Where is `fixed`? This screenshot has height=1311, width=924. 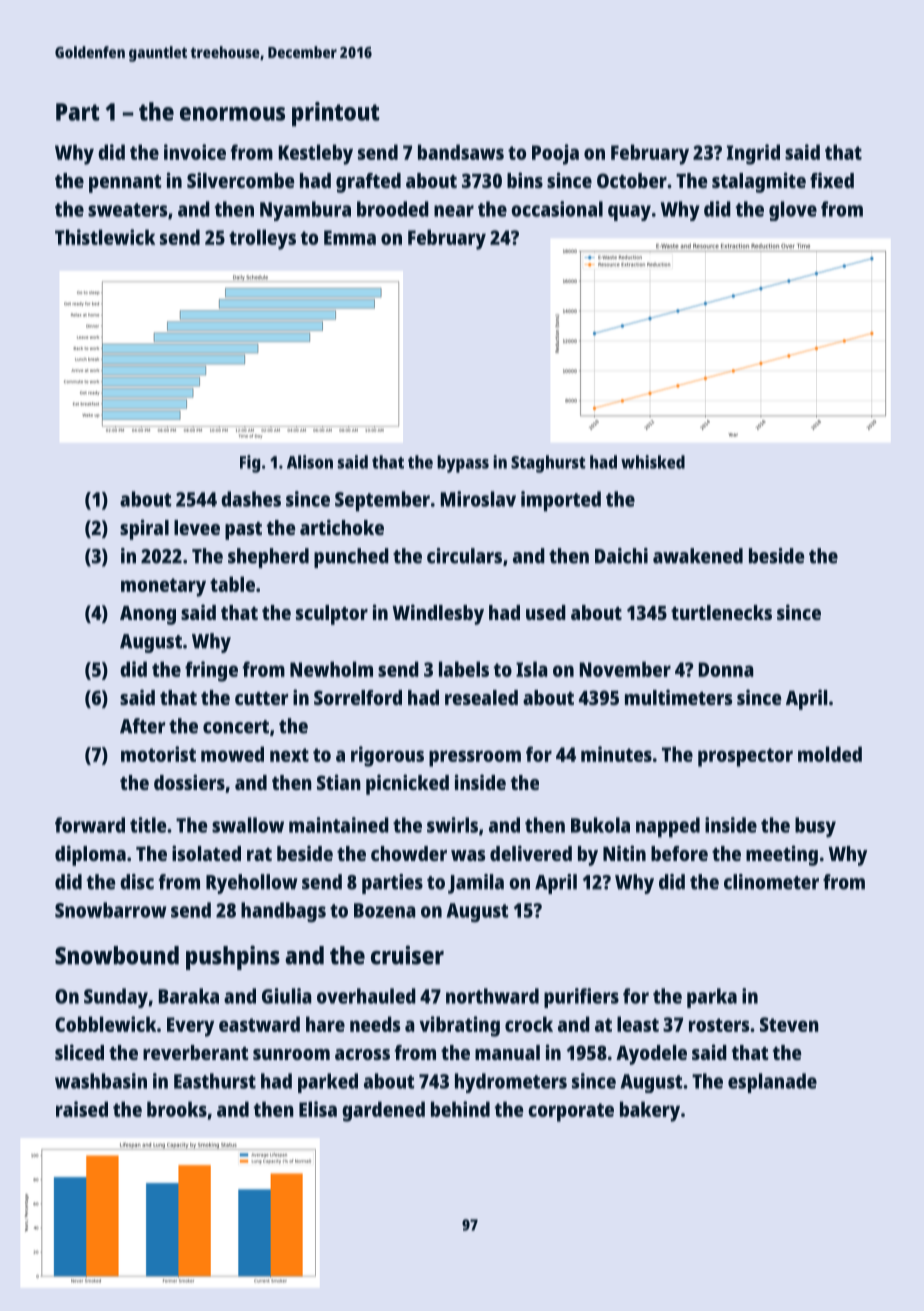
fixed is located at coordinates (832, 180).
